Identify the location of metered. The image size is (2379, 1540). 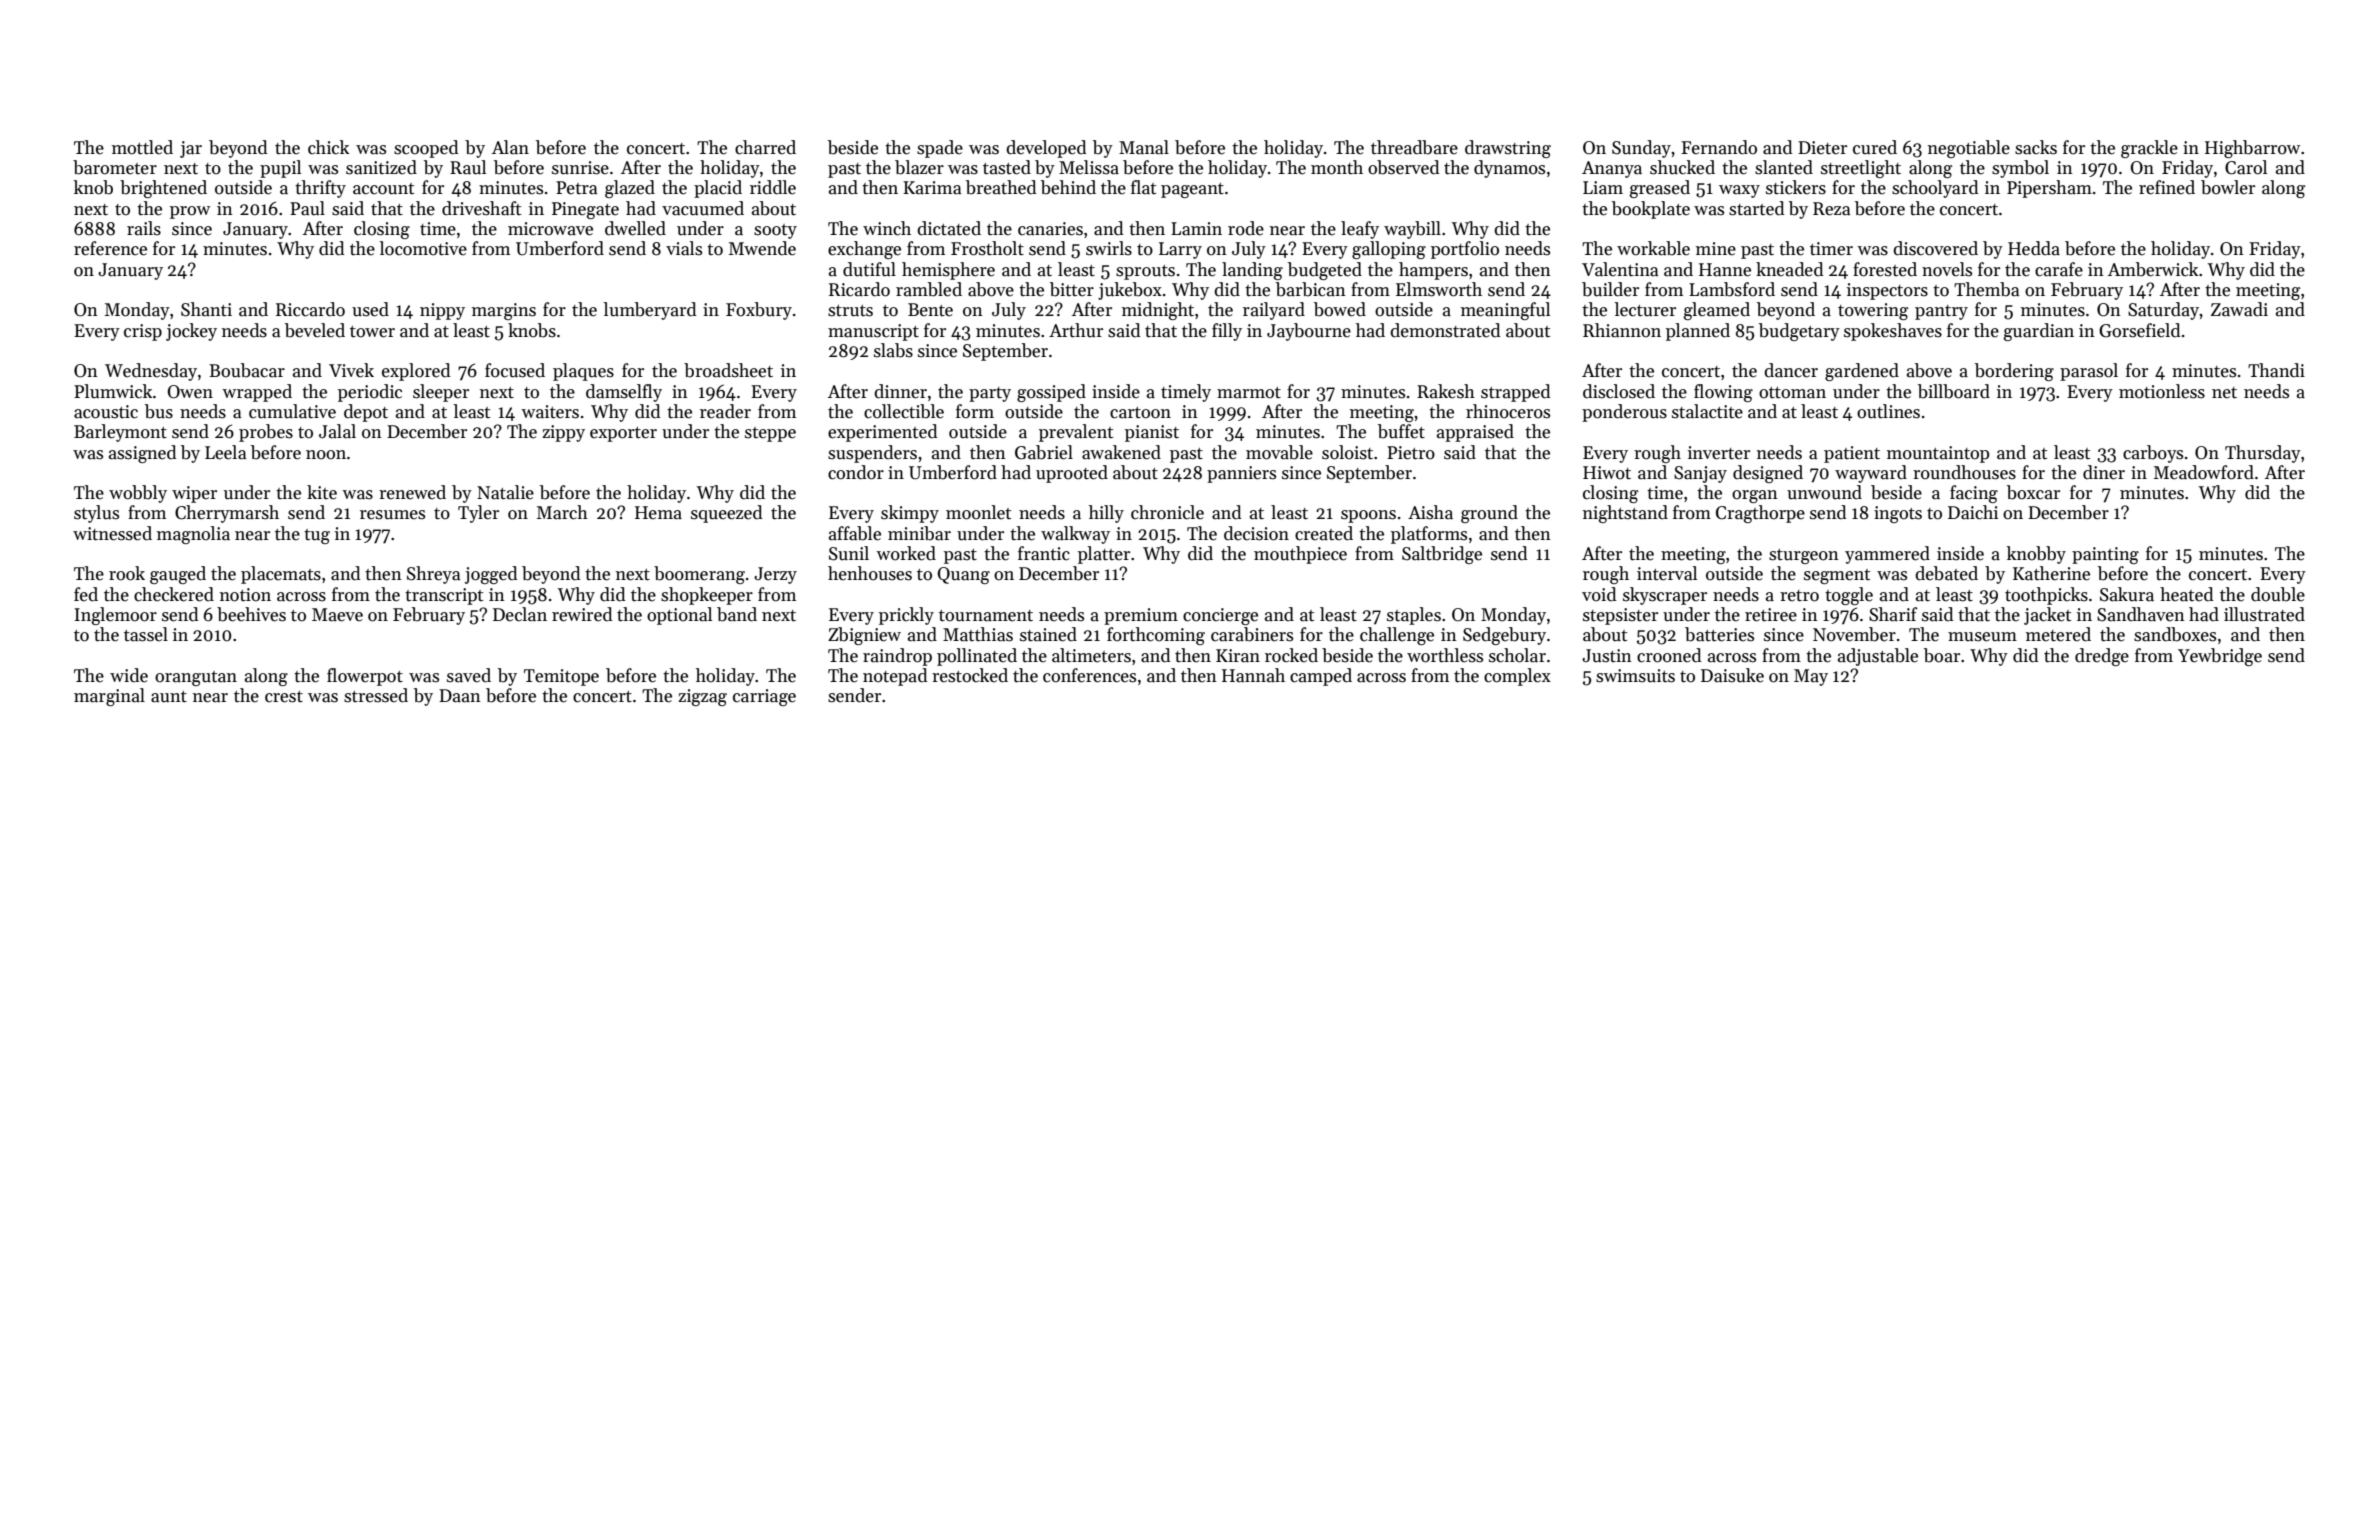
(2058, 634).
